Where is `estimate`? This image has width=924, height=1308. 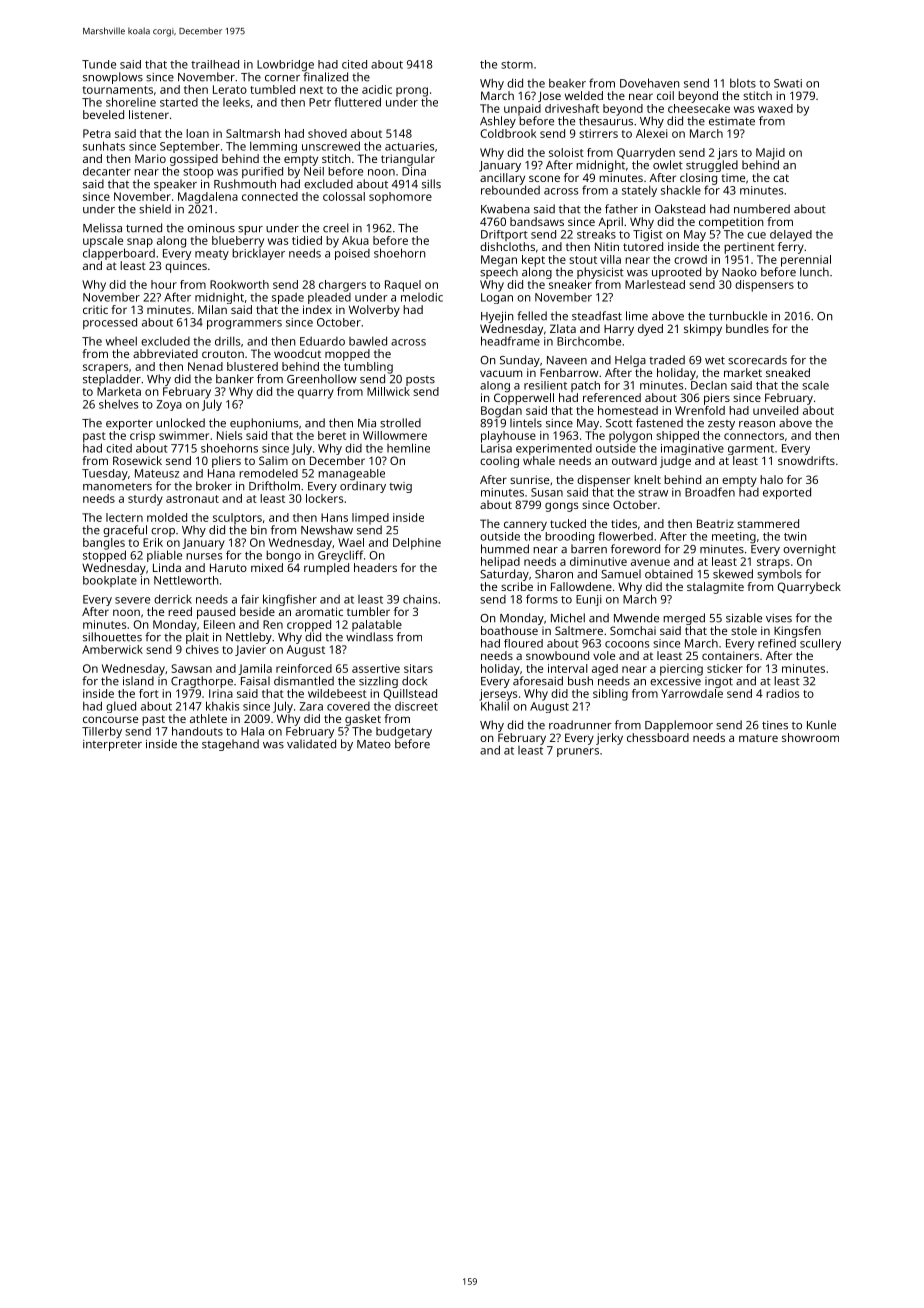
estimate is located at coordinates (732, 121).
